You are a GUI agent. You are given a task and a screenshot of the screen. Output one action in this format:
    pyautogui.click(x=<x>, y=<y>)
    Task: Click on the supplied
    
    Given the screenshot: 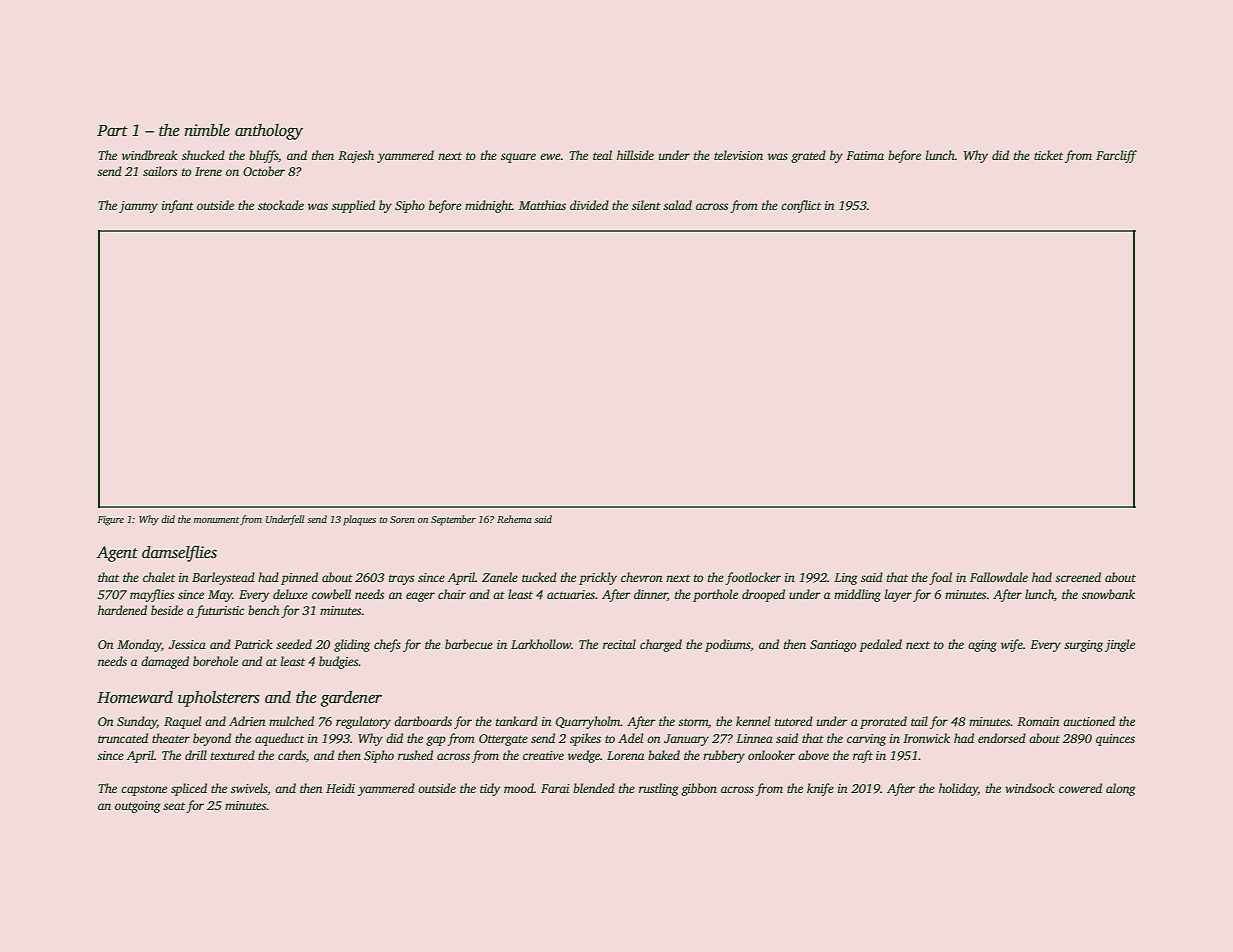 What is the action you would take?
    pyautogui.click(x=353, y=206)
